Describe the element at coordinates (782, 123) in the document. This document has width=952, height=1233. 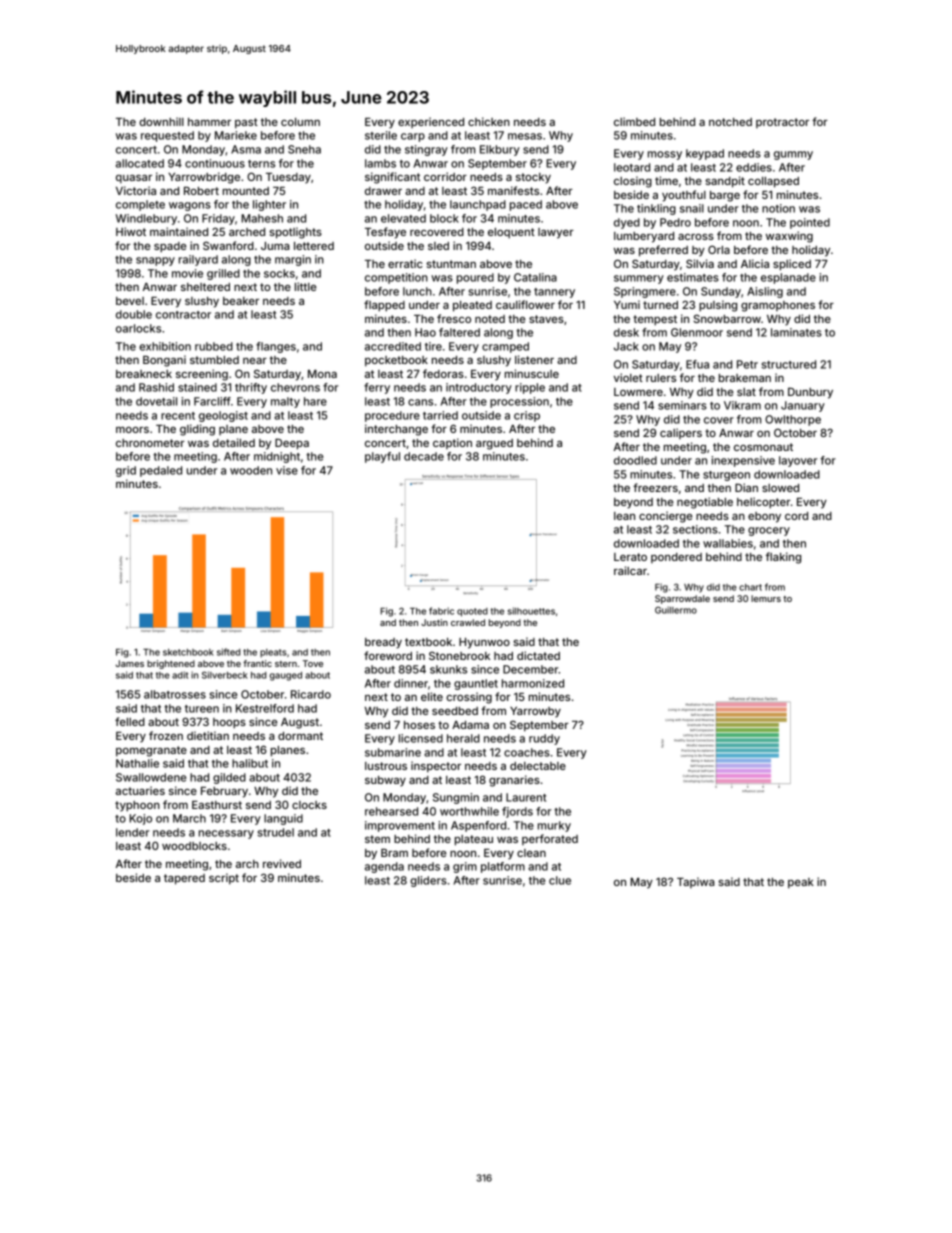
I see `protractor` at that location.
